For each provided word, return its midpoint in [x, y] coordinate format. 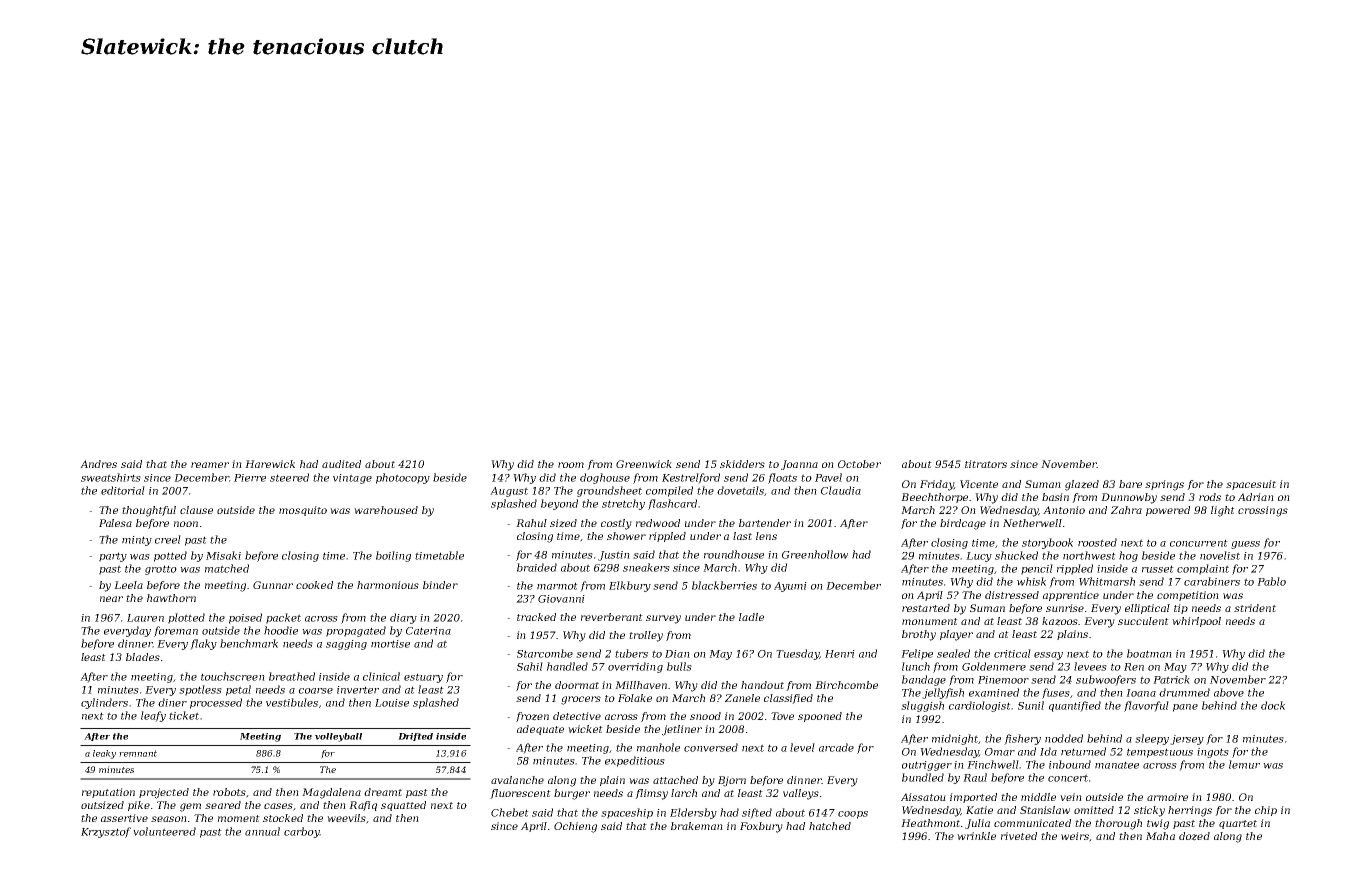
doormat [577, 685]
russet [1158, 569]
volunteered [164, 831]
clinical [381, 676]
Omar [1000, 752]
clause [196, 510]
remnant [138, 753]
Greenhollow [815, 554]
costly [616, 524]
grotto [161, 570]
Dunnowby [1129, 498]
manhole [658, 747]
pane [1185, 708]
